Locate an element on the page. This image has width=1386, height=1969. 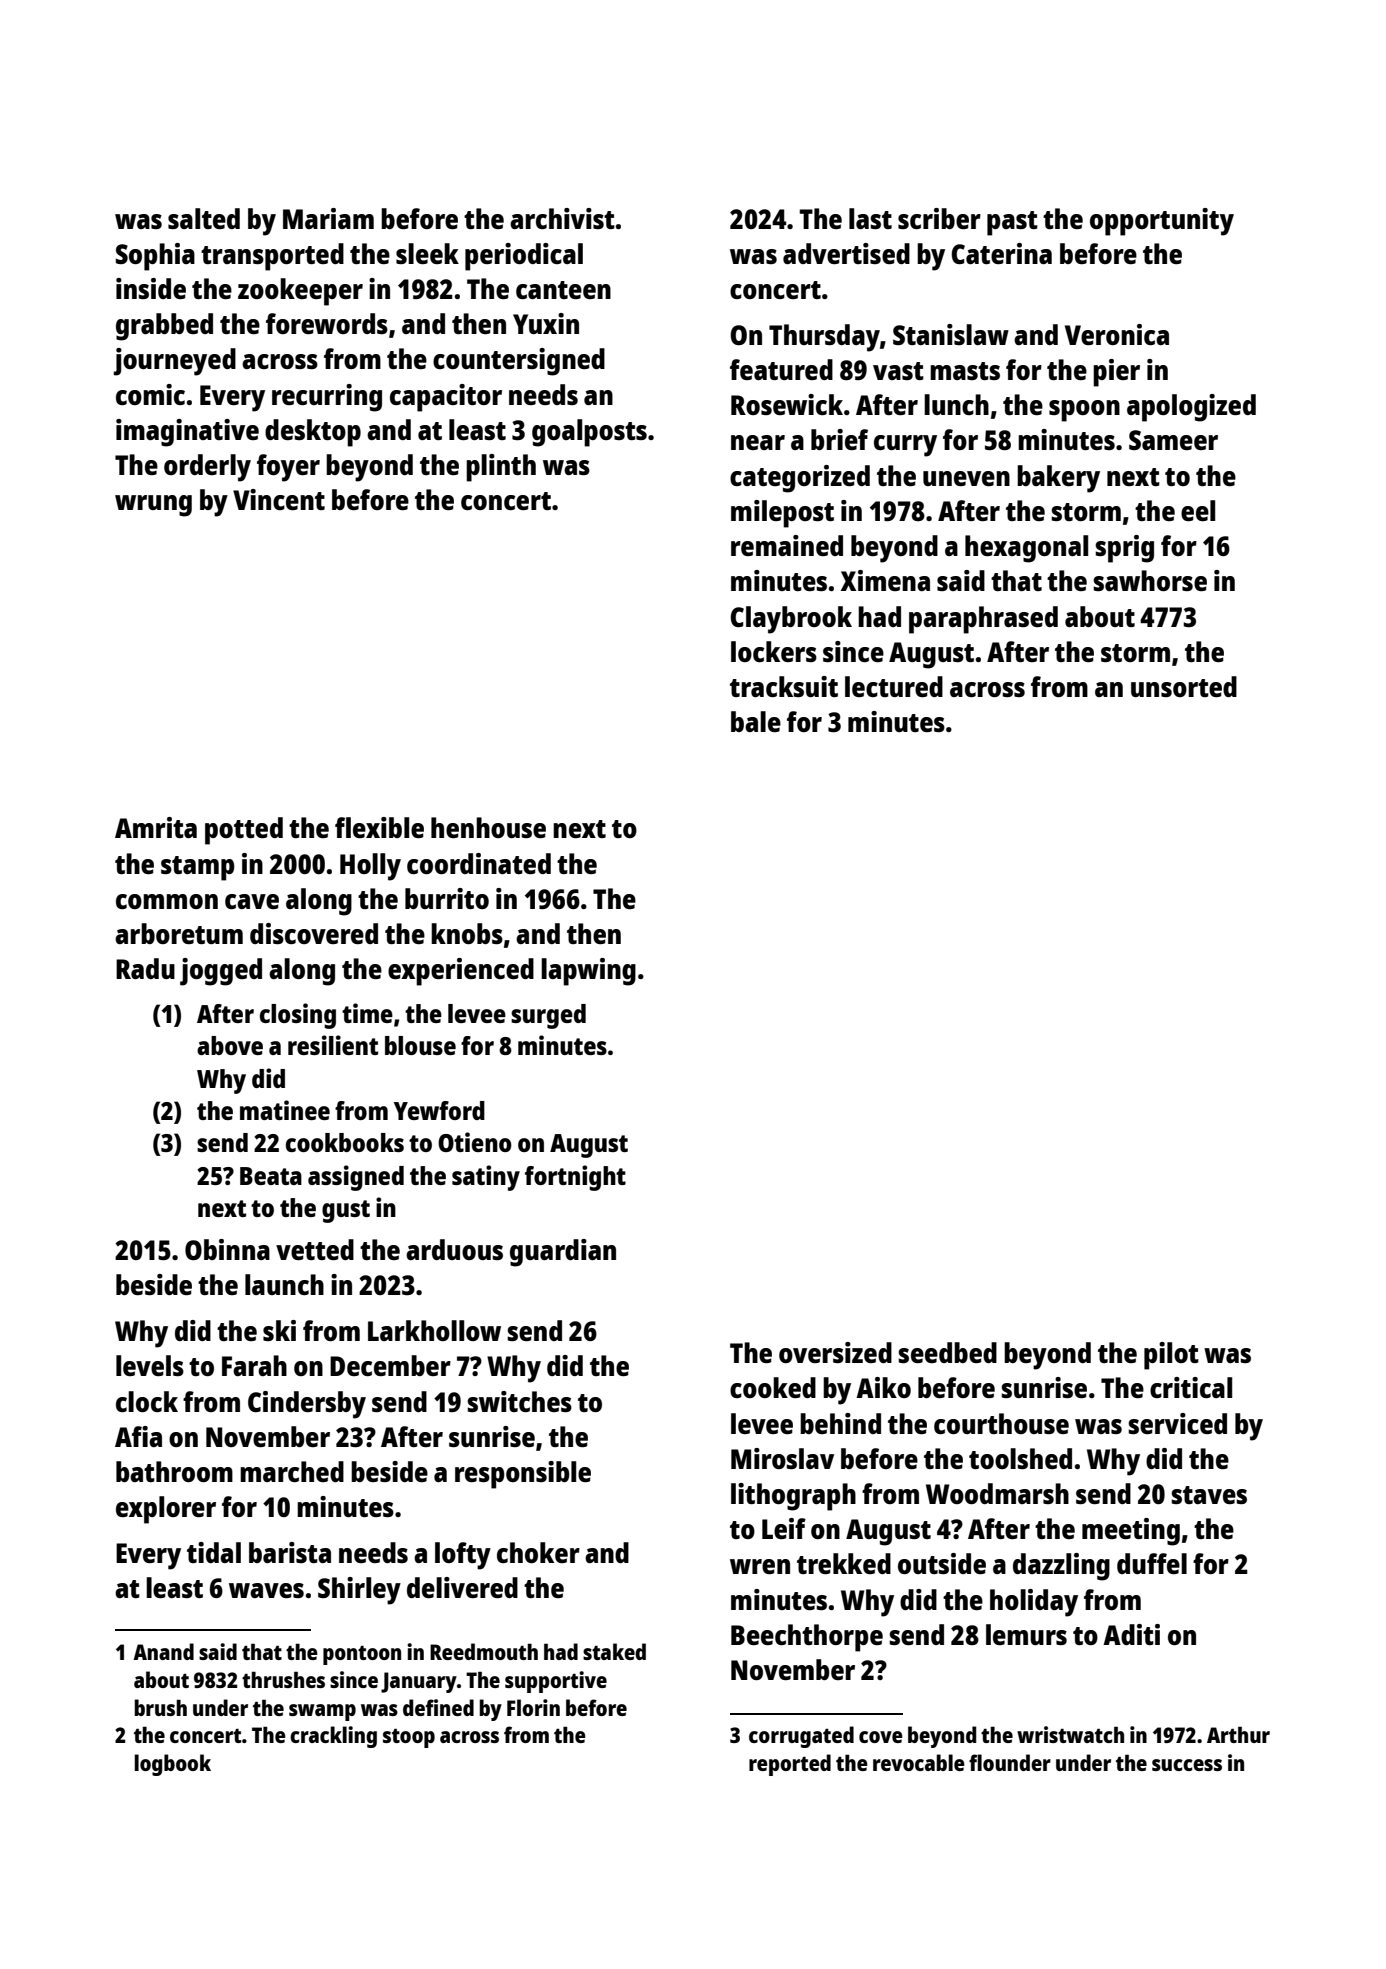
categorized is located at coordinates (800, 479).
